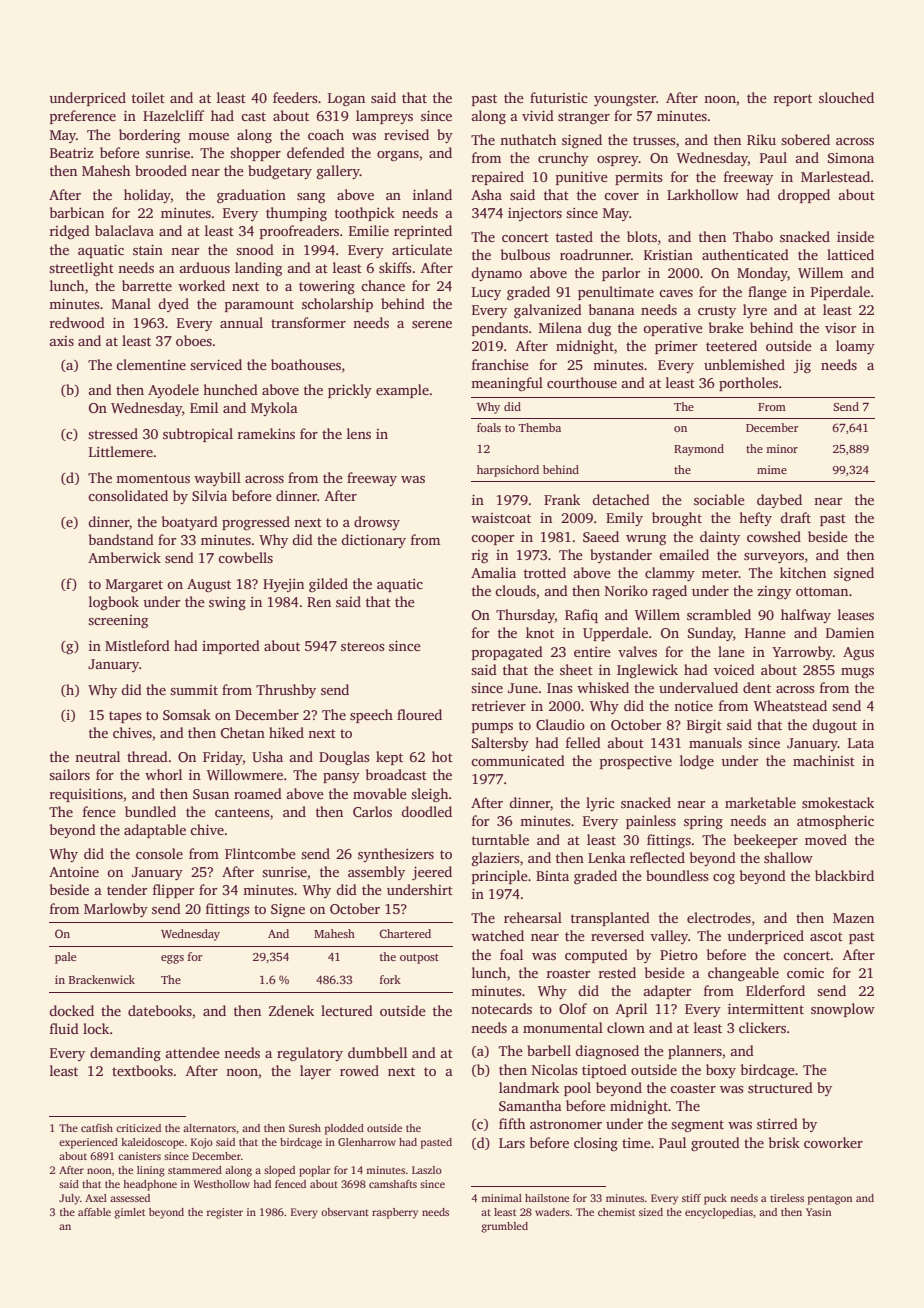 This image has height=1308, width=924. I want to click on rig, so click(480, 556).
